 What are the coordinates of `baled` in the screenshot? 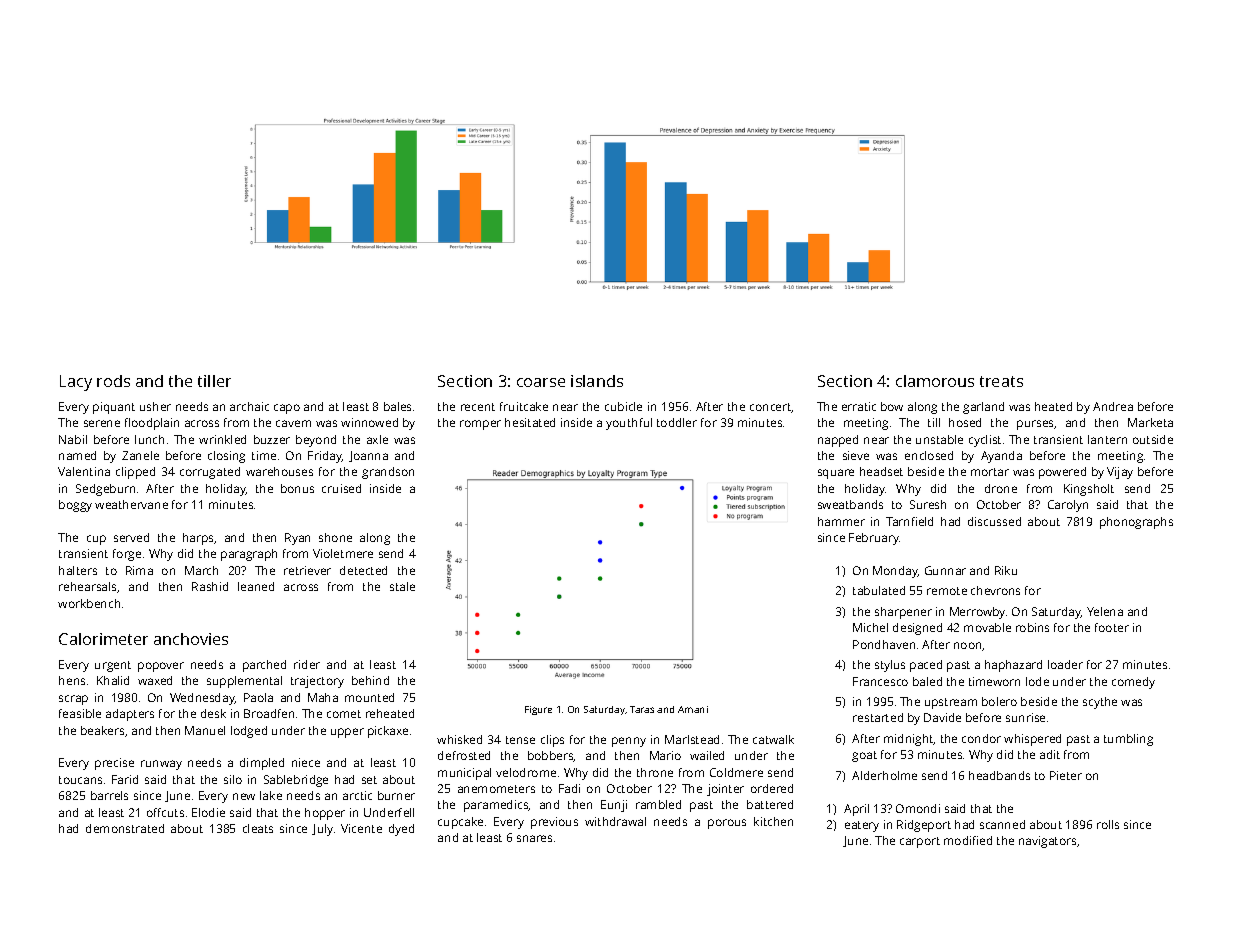 It's located at (927, 681).
